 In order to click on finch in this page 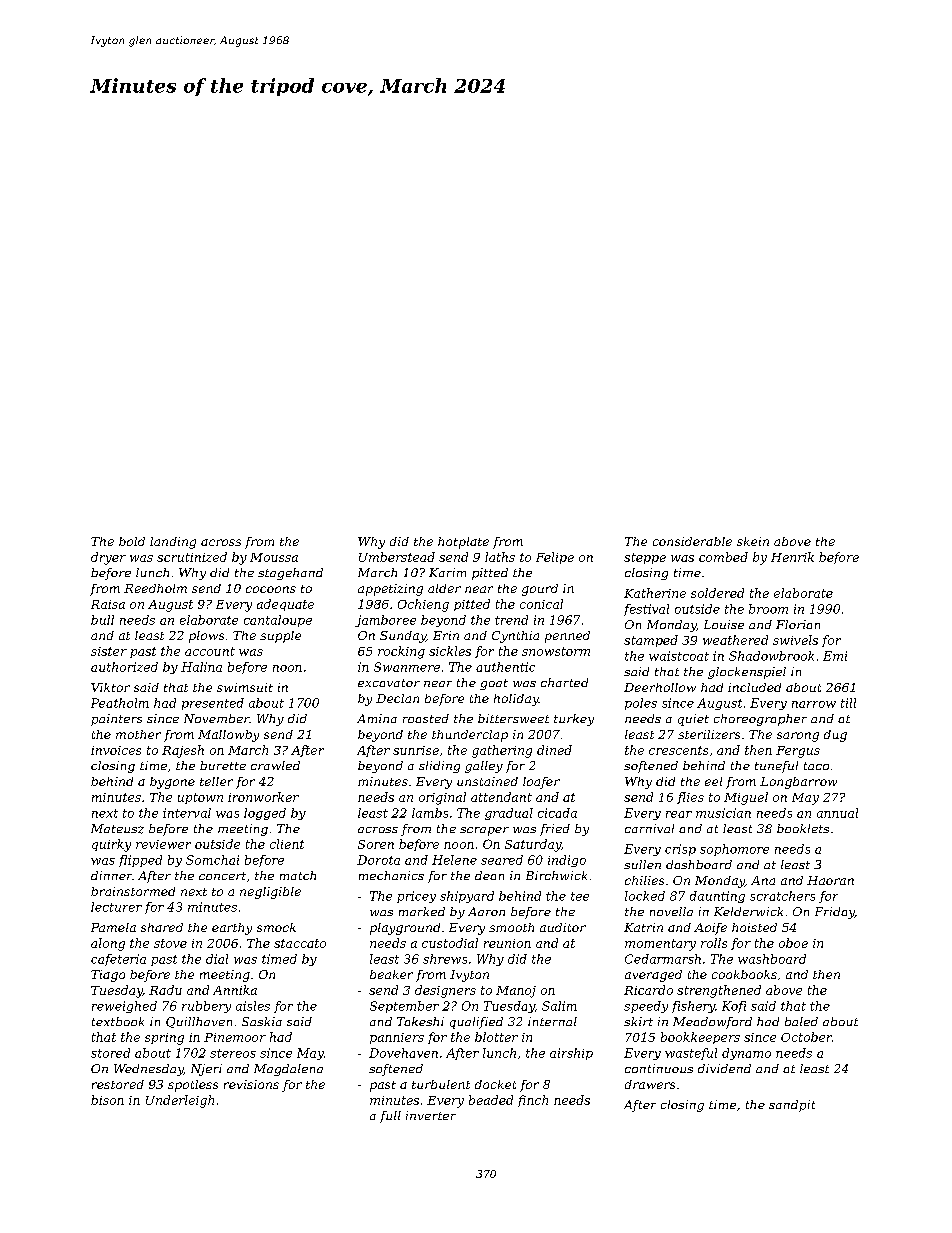, I will do `click(533, 1101)`.
